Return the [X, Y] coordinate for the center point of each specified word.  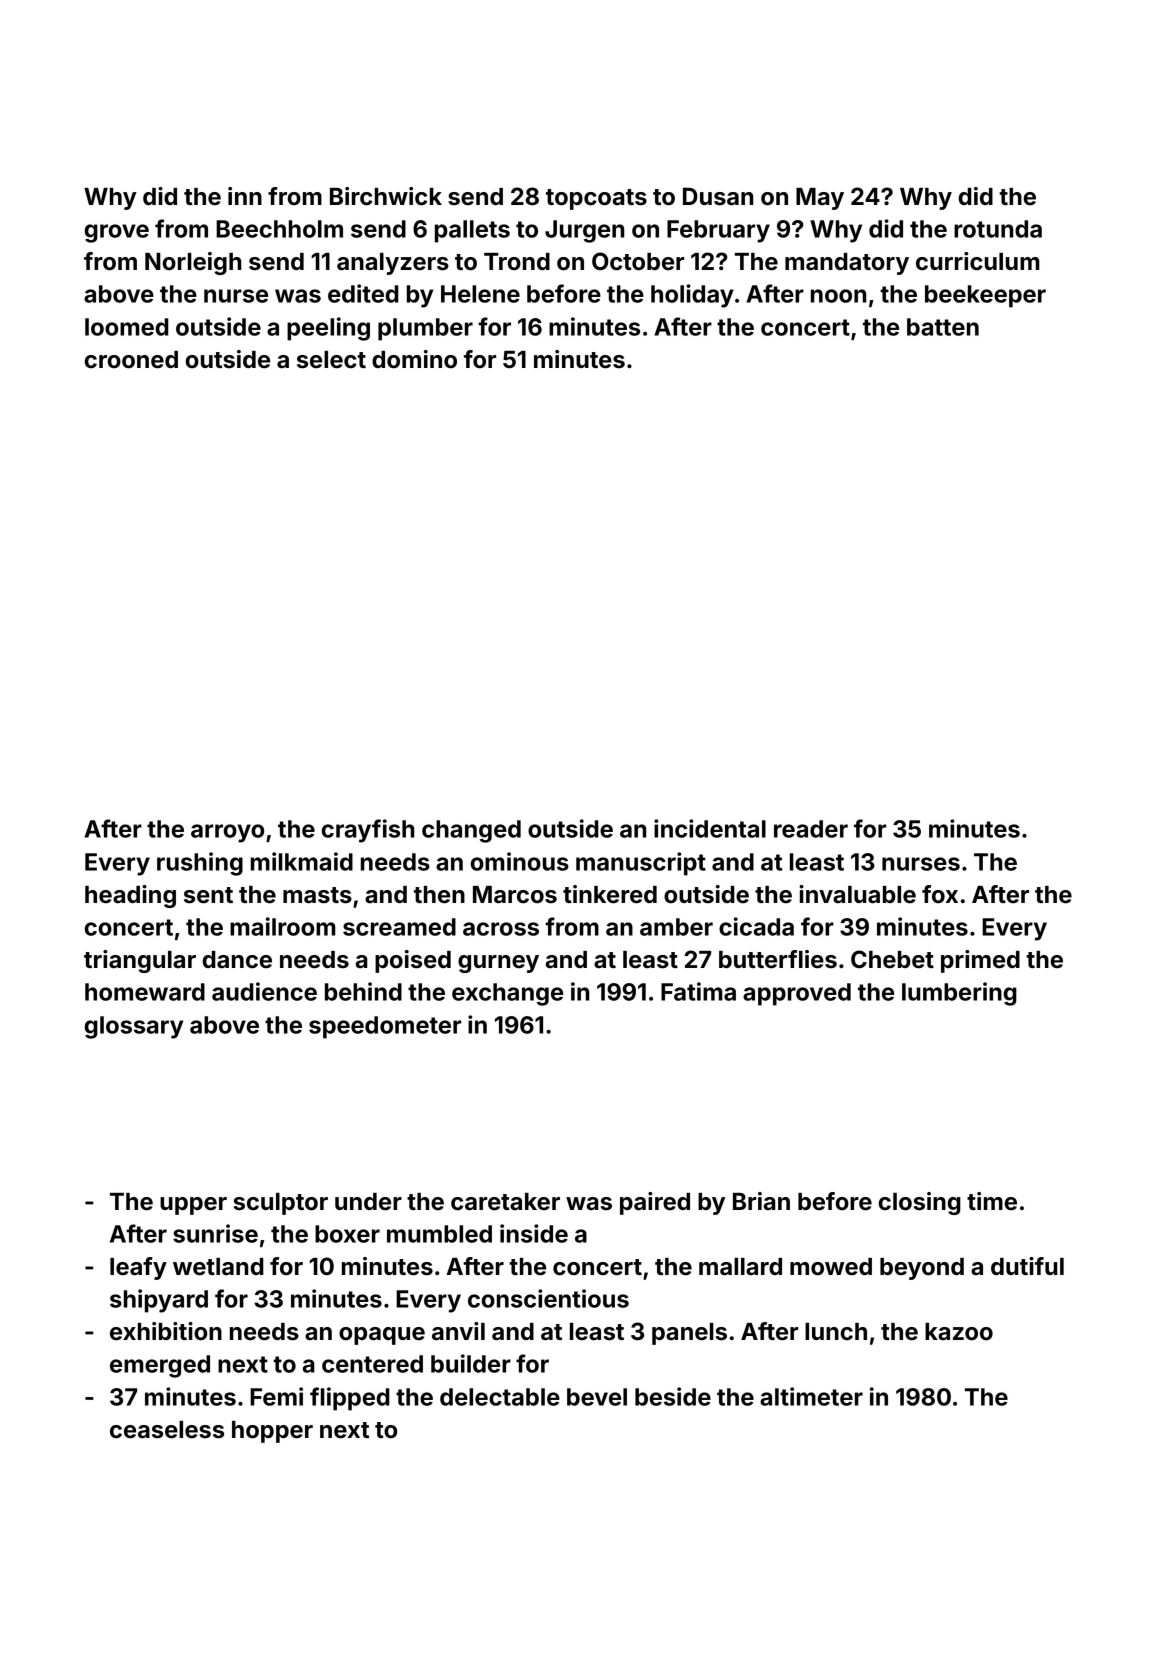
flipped [350, 1399]
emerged [160, 1366]
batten [943, 327]
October [638, 261]
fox [940, 894]
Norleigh [193, 263]
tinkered [610, 894]
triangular [140, 961]
